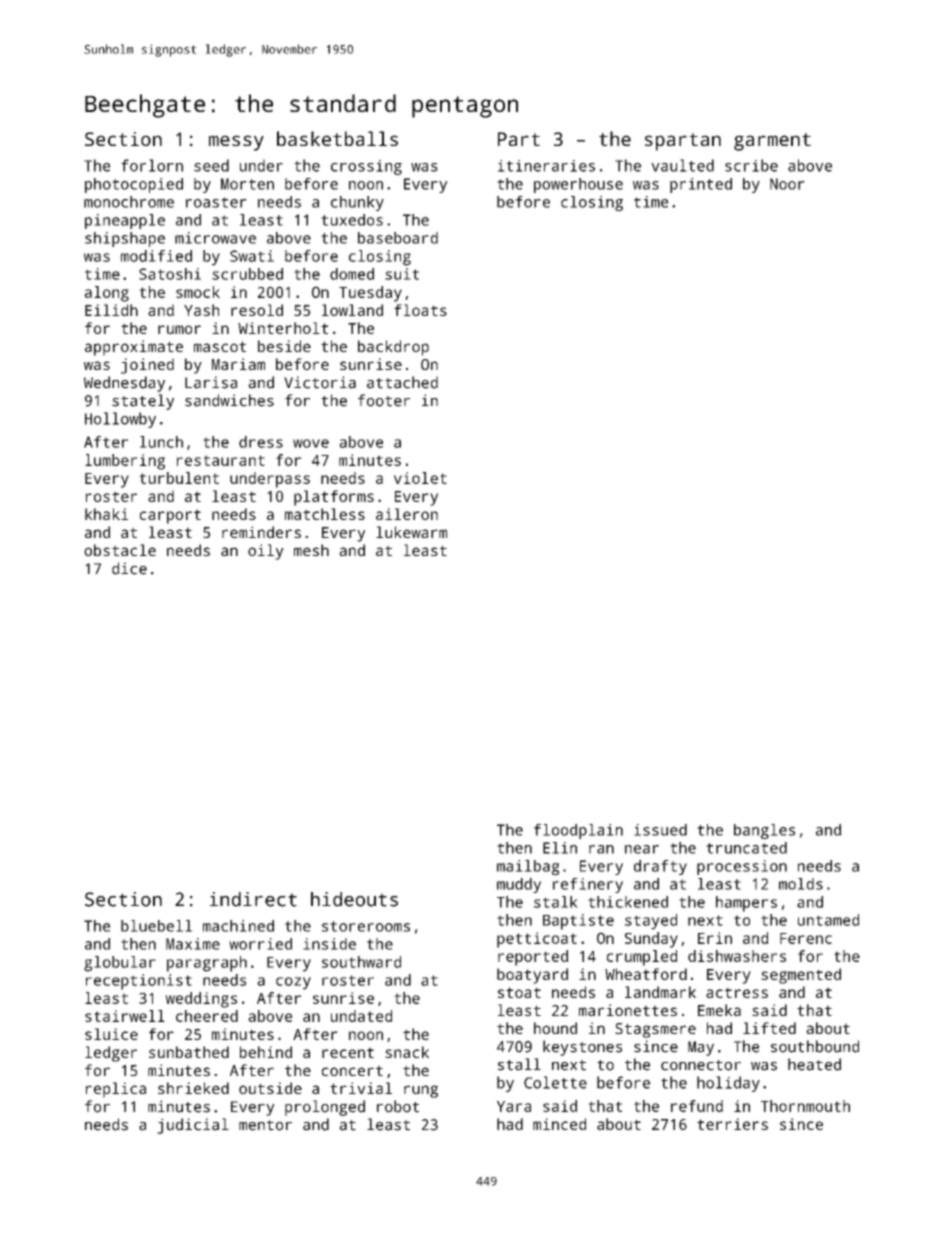 The height and width of the screenshot is (1233, 952). What do you see at coordinates (420, 478) in the screenshot?
I see `violet` at bounding box center [420, 478].
